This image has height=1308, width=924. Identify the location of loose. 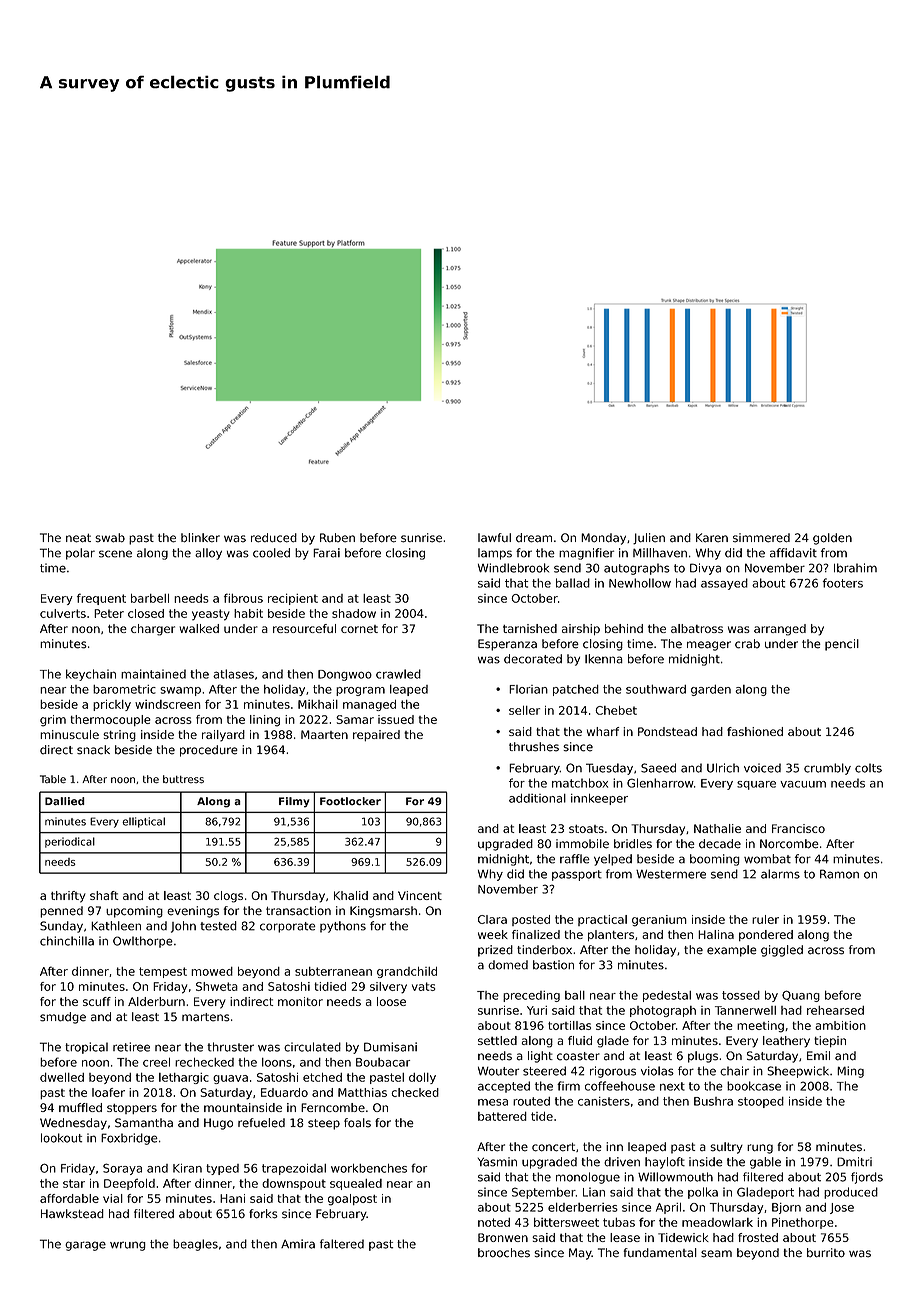
(391, 1001).
